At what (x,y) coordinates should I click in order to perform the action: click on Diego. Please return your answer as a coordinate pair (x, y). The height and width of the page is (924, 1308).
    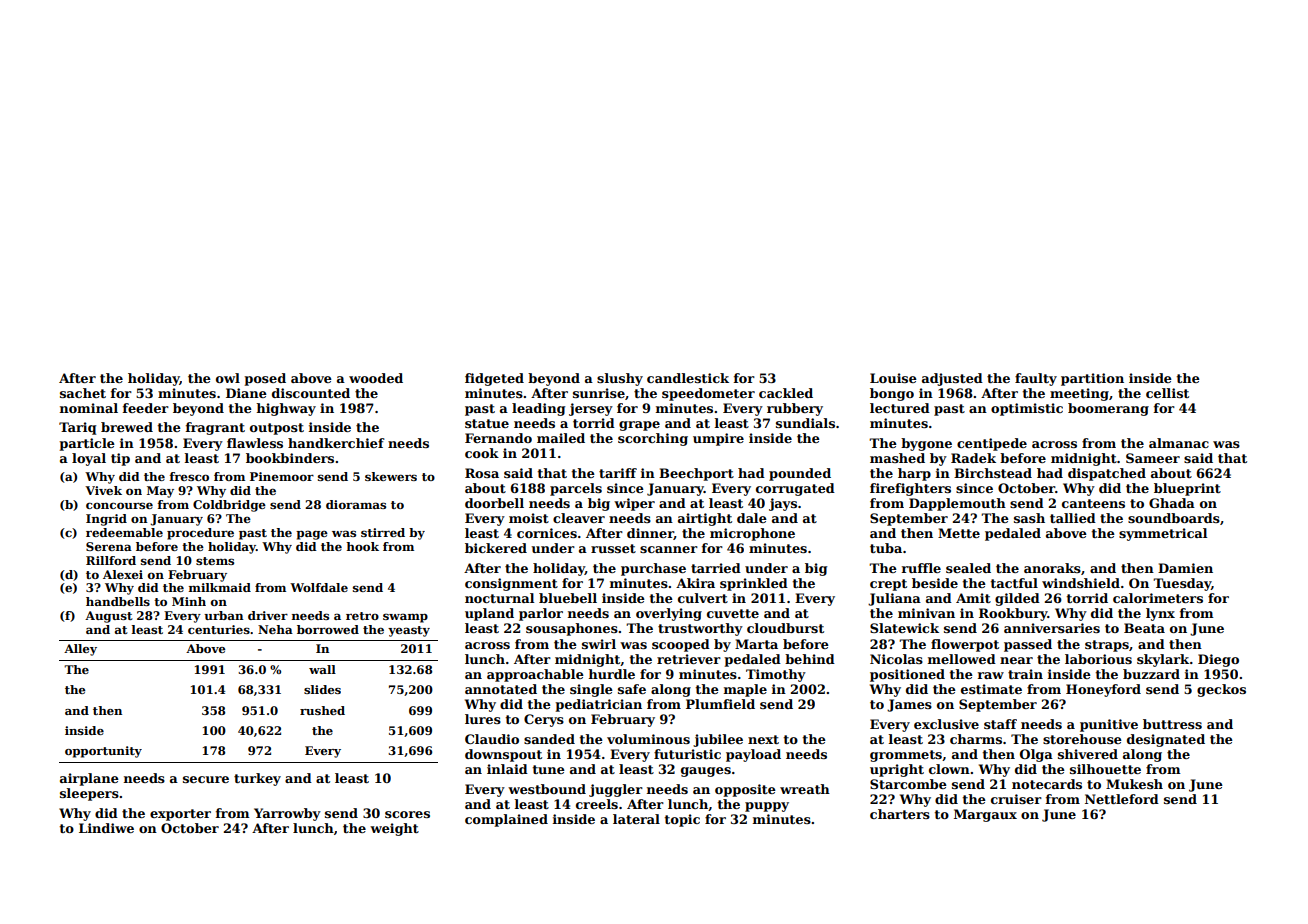
    Looking at the image, I should click on (1218, 660).
